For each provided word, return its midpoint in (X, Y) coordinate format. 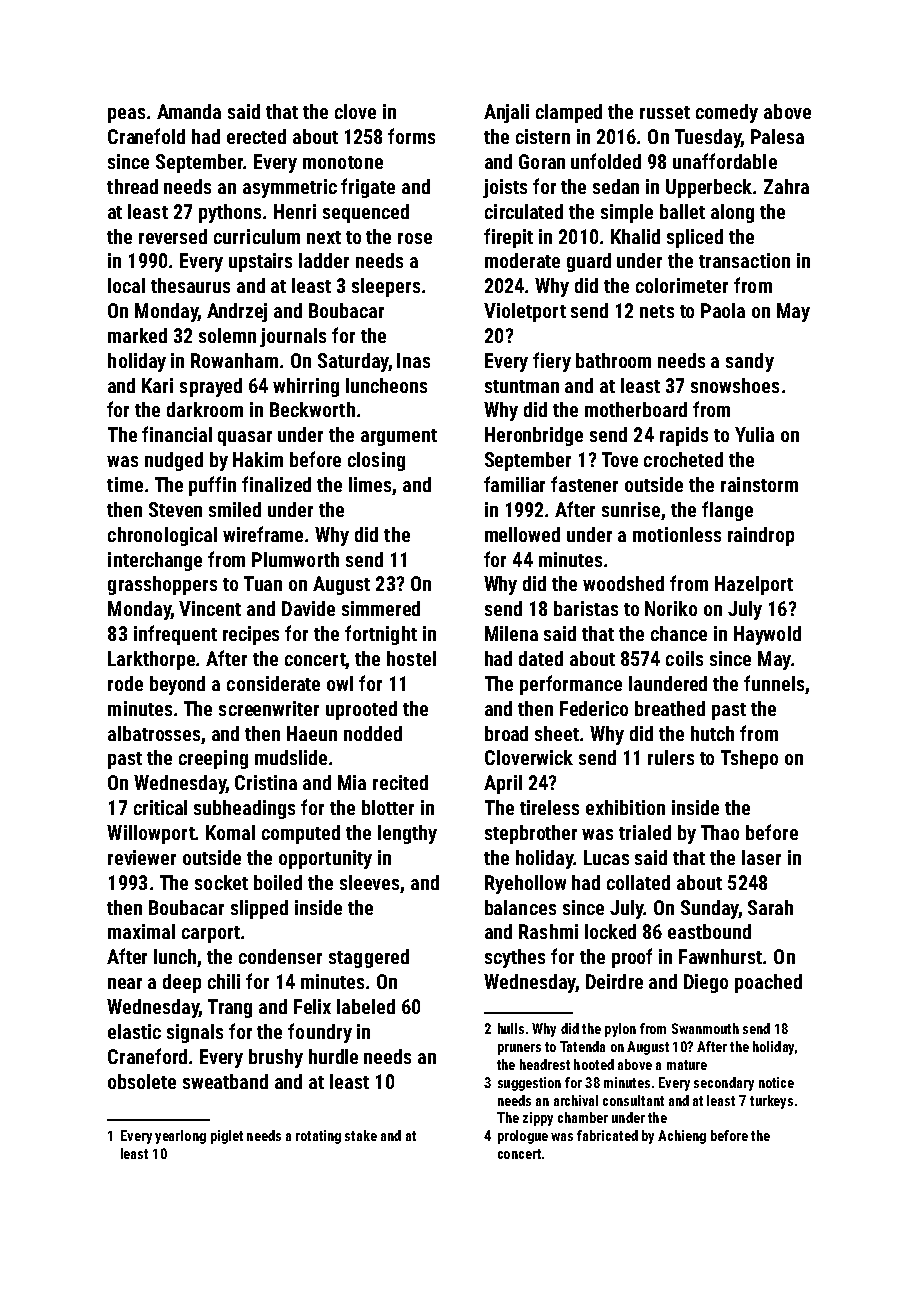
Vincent (210, 608)
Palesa (777, 136)
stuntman (522, 386)
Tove (620, 459)
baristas (586, 608)
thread (132, 186)
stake (361, 1135)
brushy (276, 1058)
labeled (366, 1006)
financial (177, 434)
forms (411, 136)
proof (632, 958)
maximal (141, 931)
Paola (723, 310)
